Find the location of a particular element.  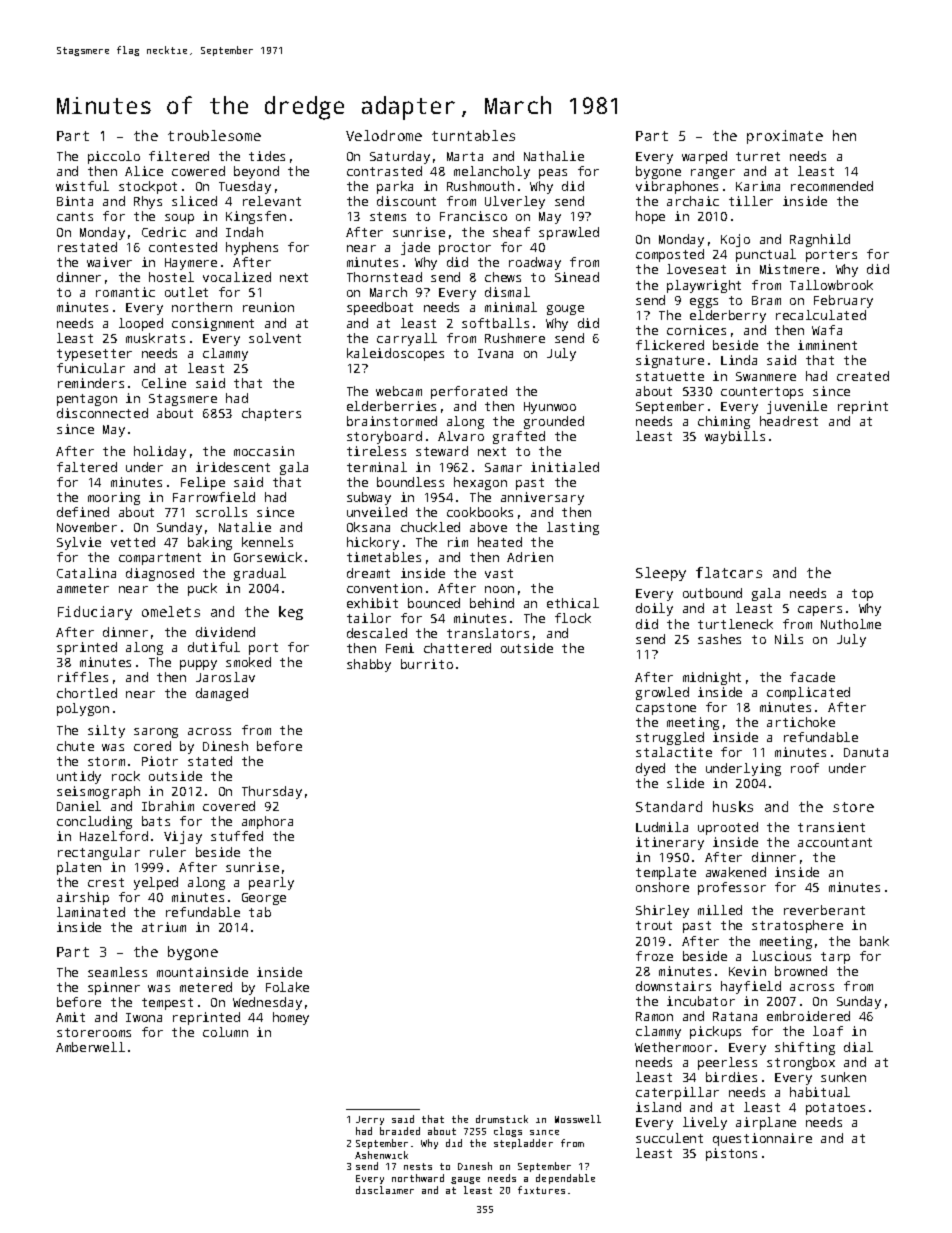

troublesome is located at coordinates (214, 135).
